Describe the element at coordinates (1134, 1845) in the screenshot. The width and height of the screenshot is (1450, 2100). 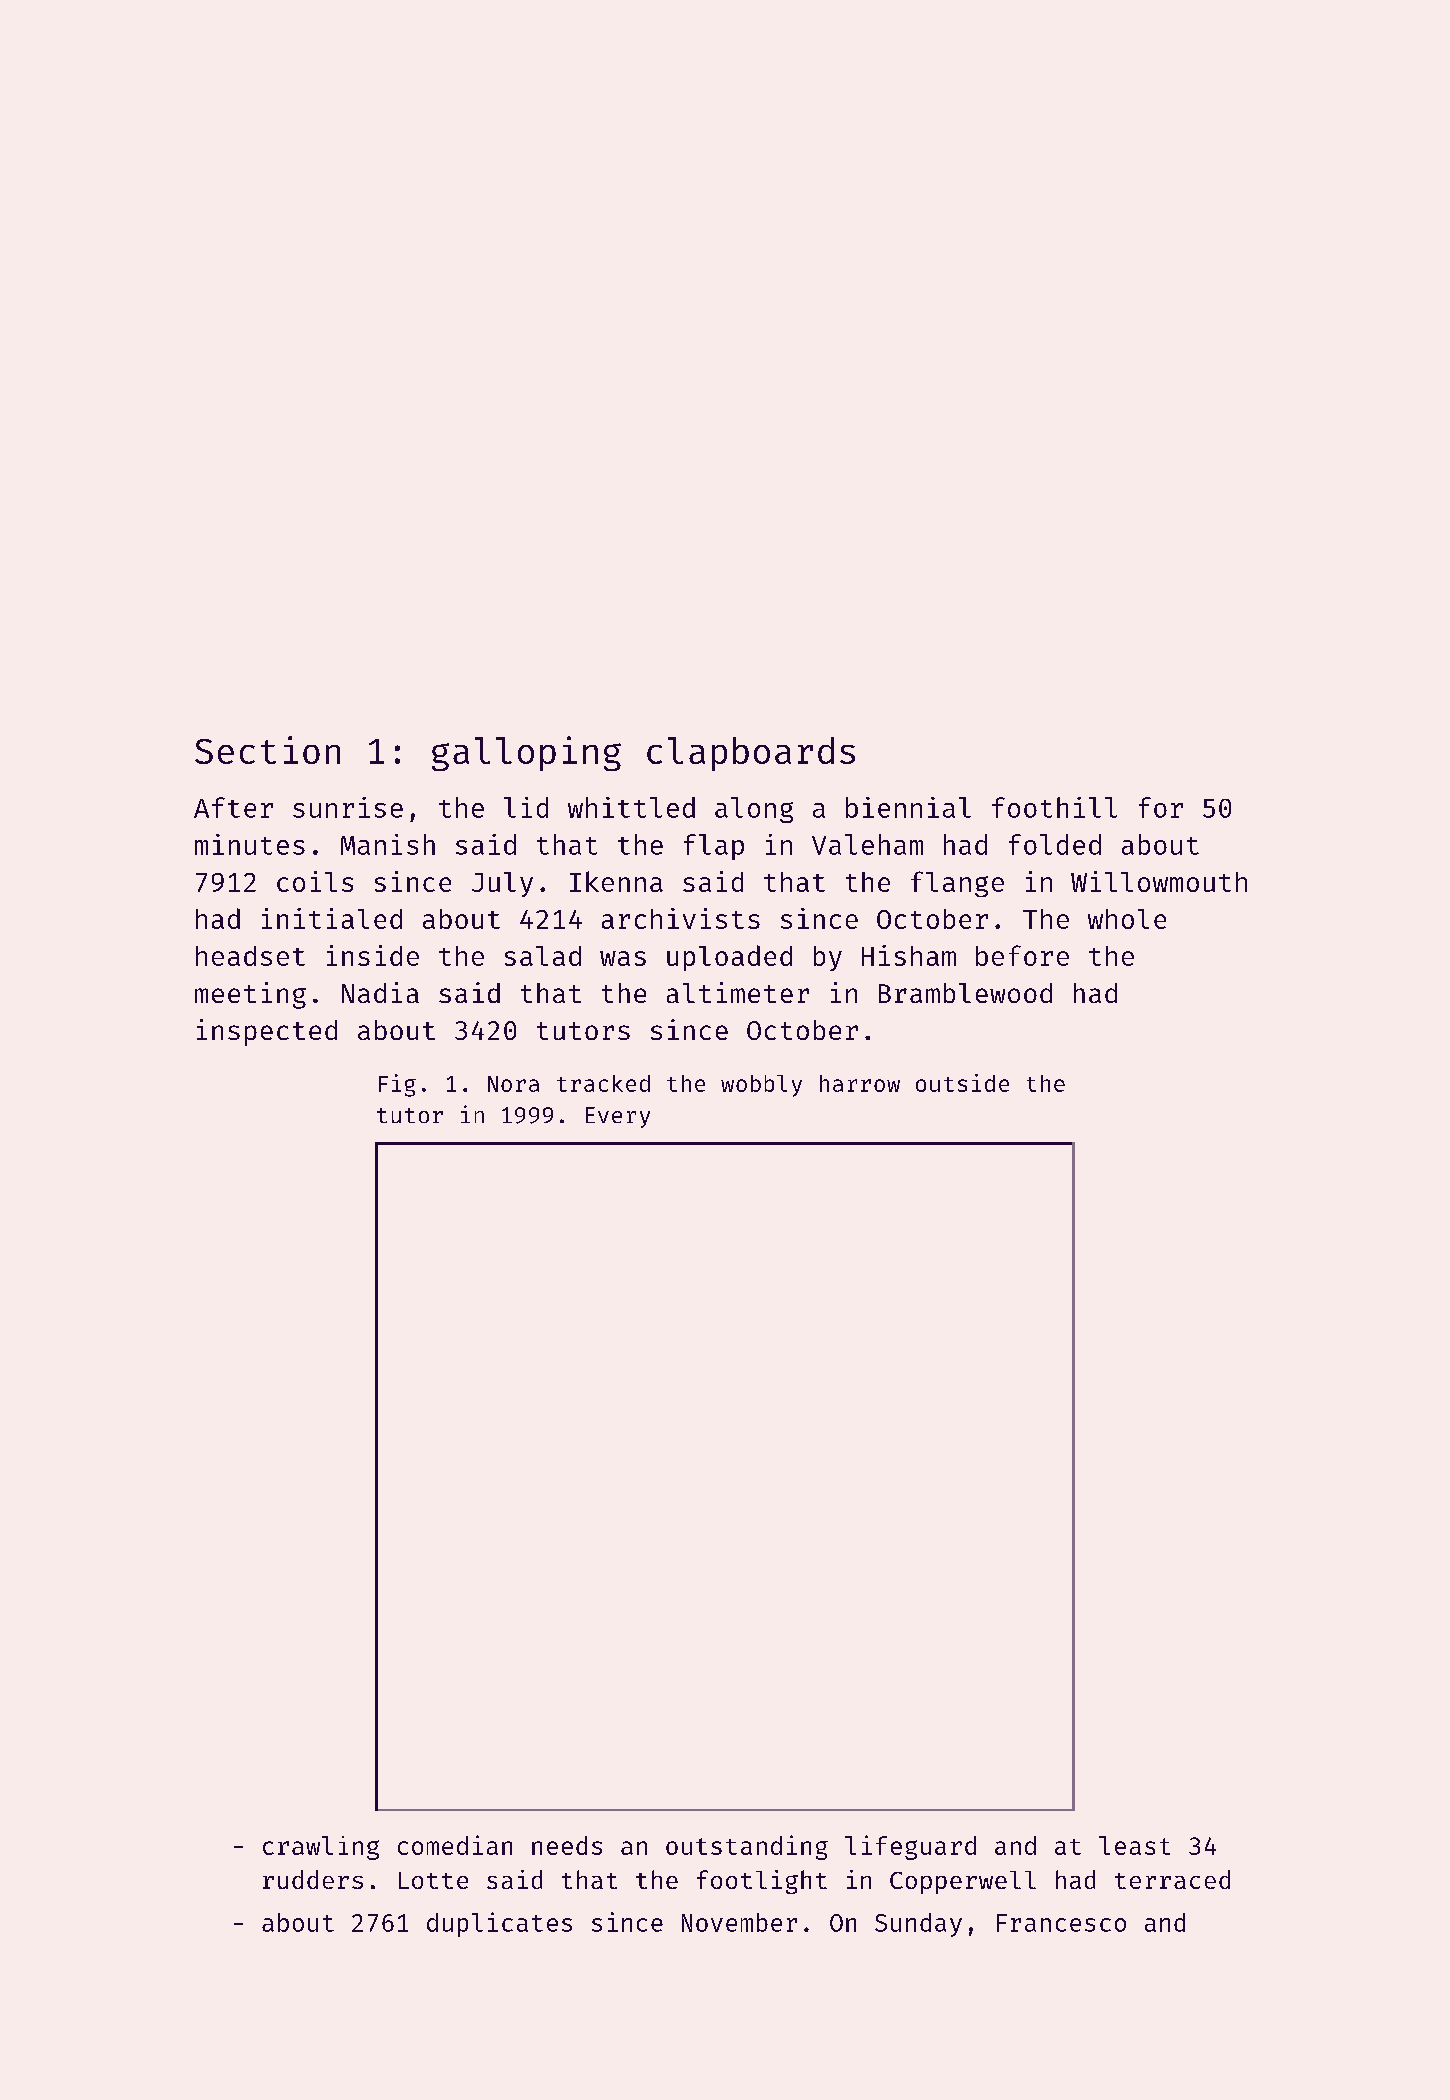
I see `least` at that location.
